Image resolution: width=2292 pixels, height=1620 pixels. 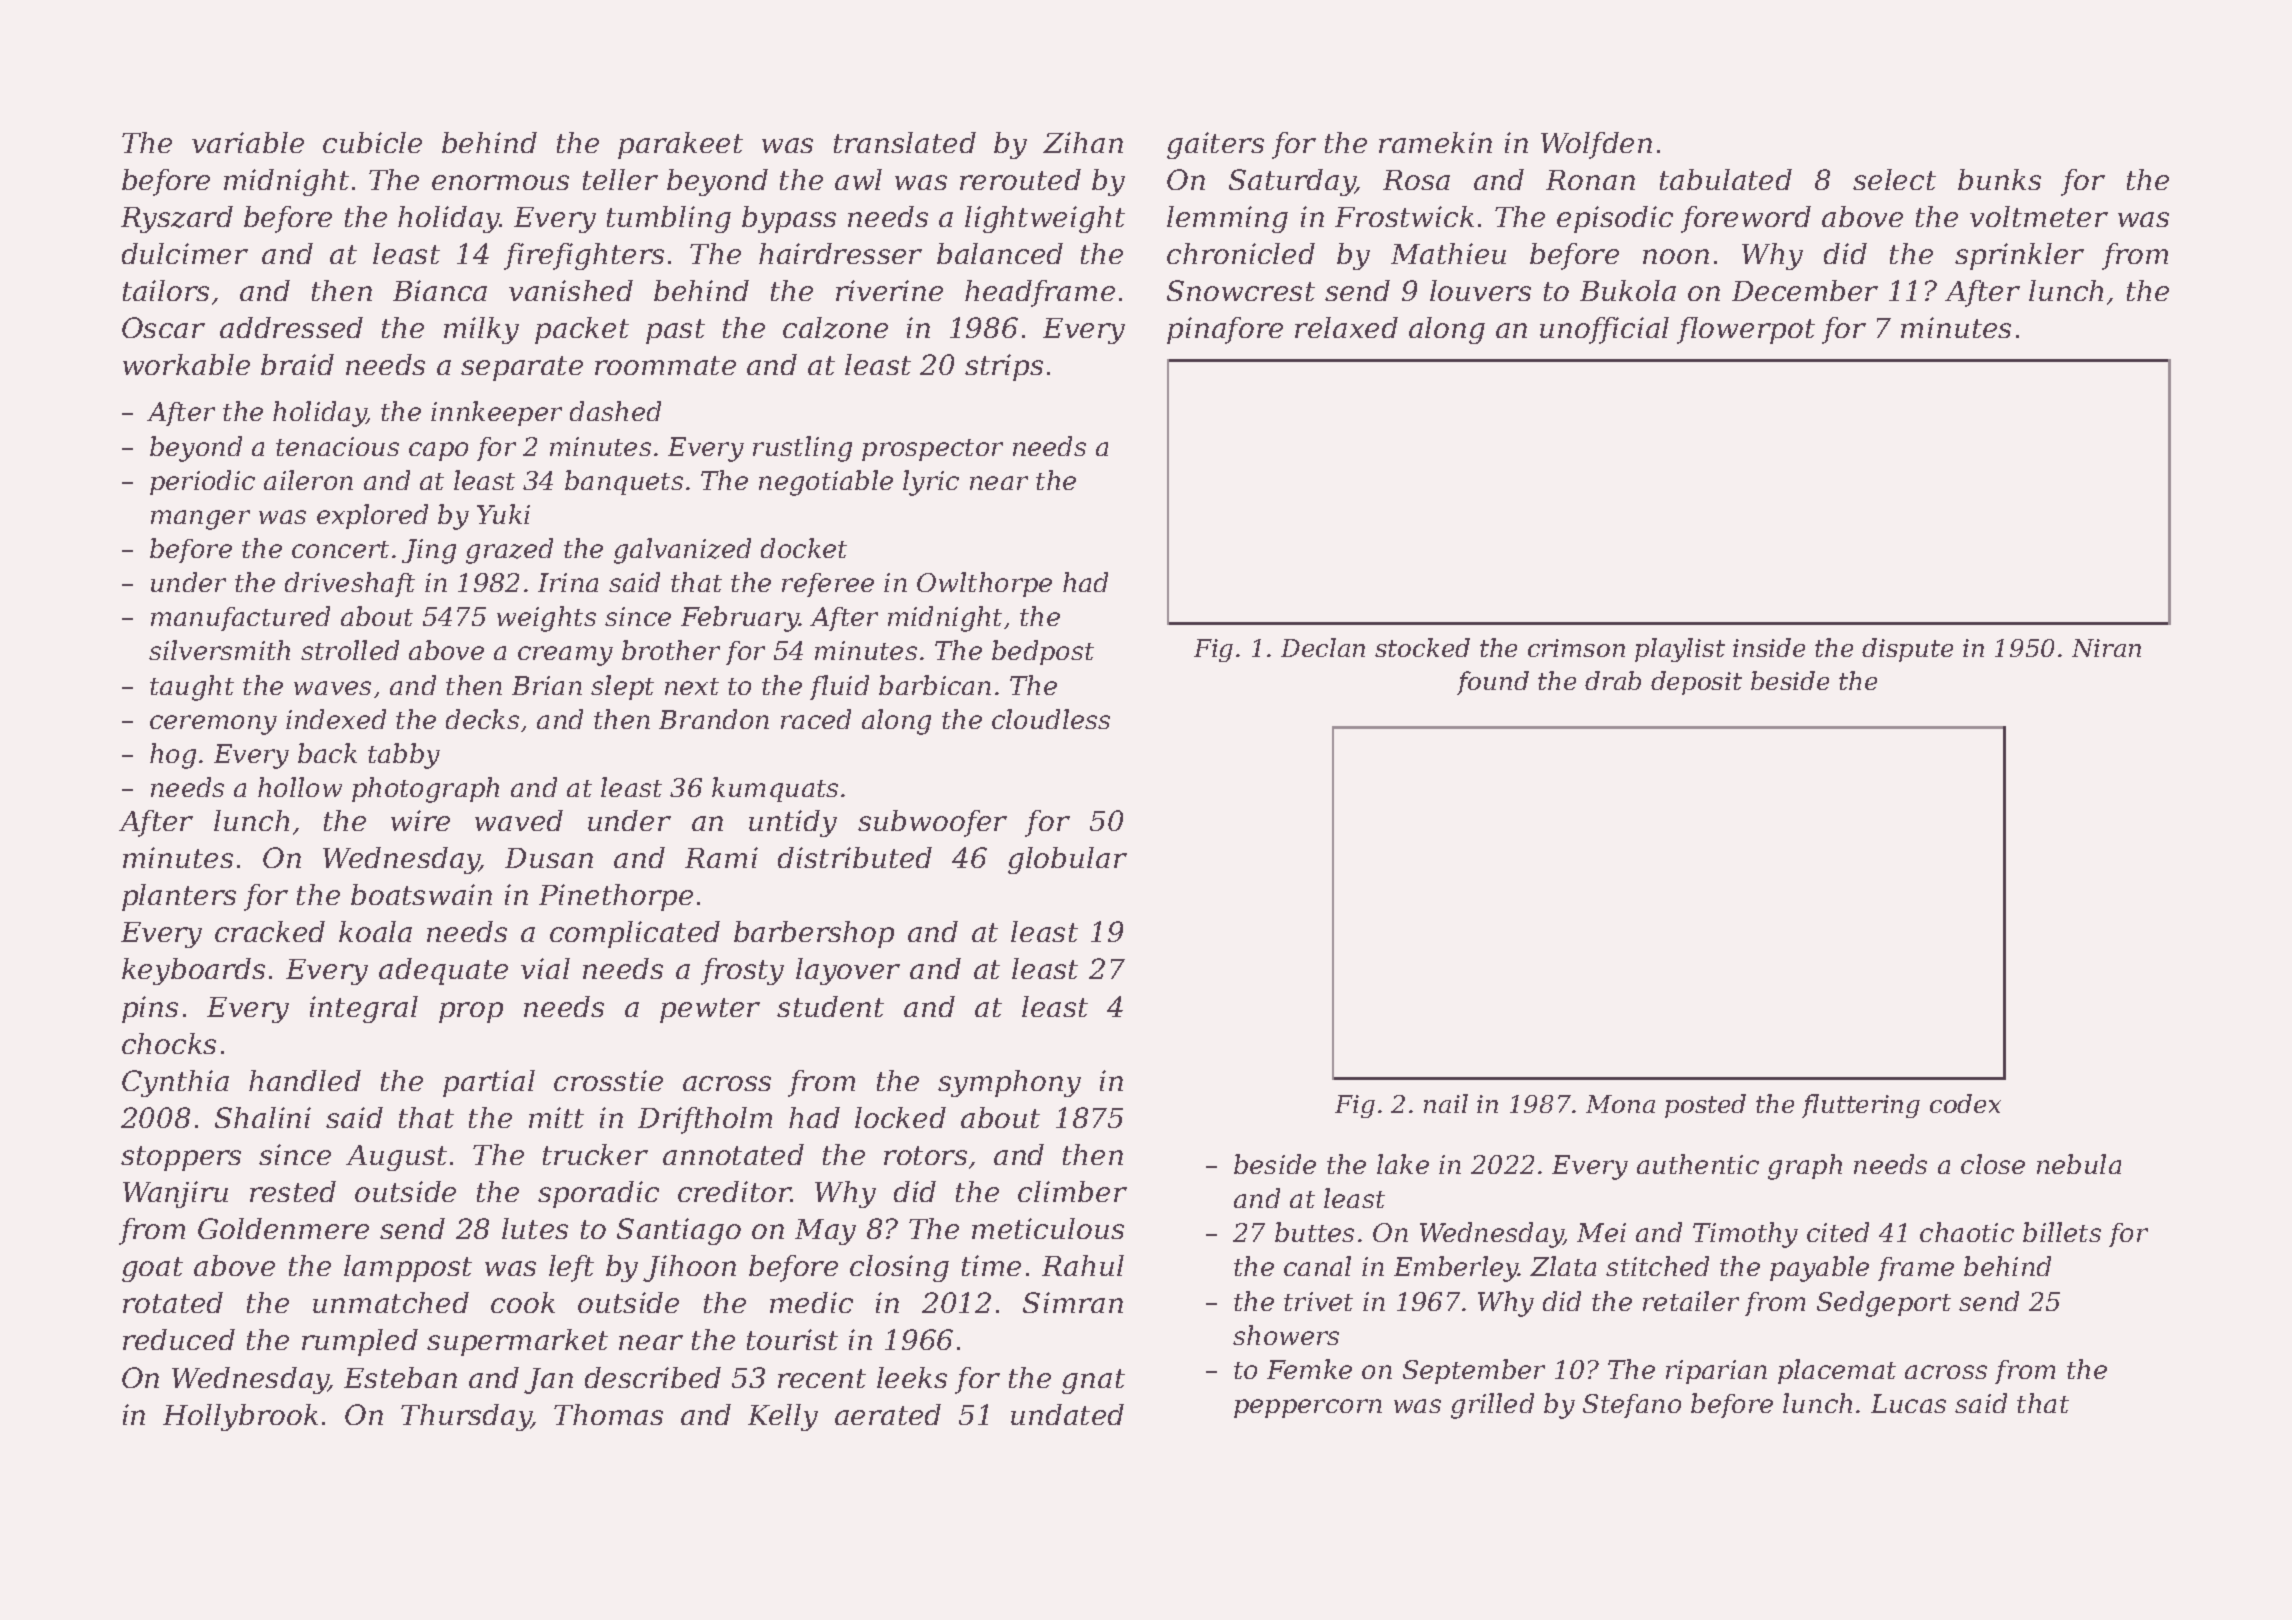 I want to click on translated, so click(x=905, y=142).
